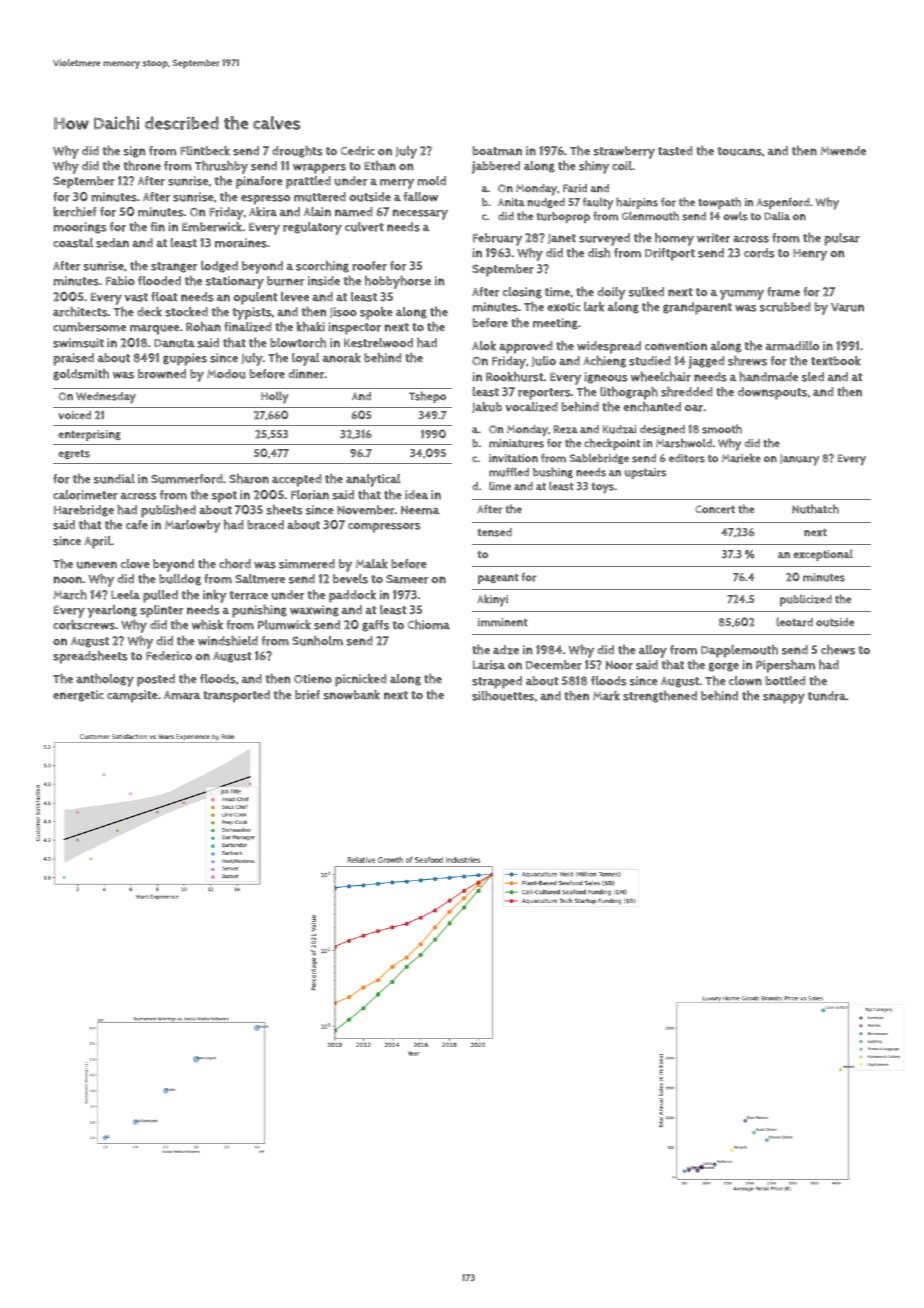 This screenshot has width=924, height=1308. Describe the element at coordinates (420, 214) in the screenshot. I see `necessary` at that location.
